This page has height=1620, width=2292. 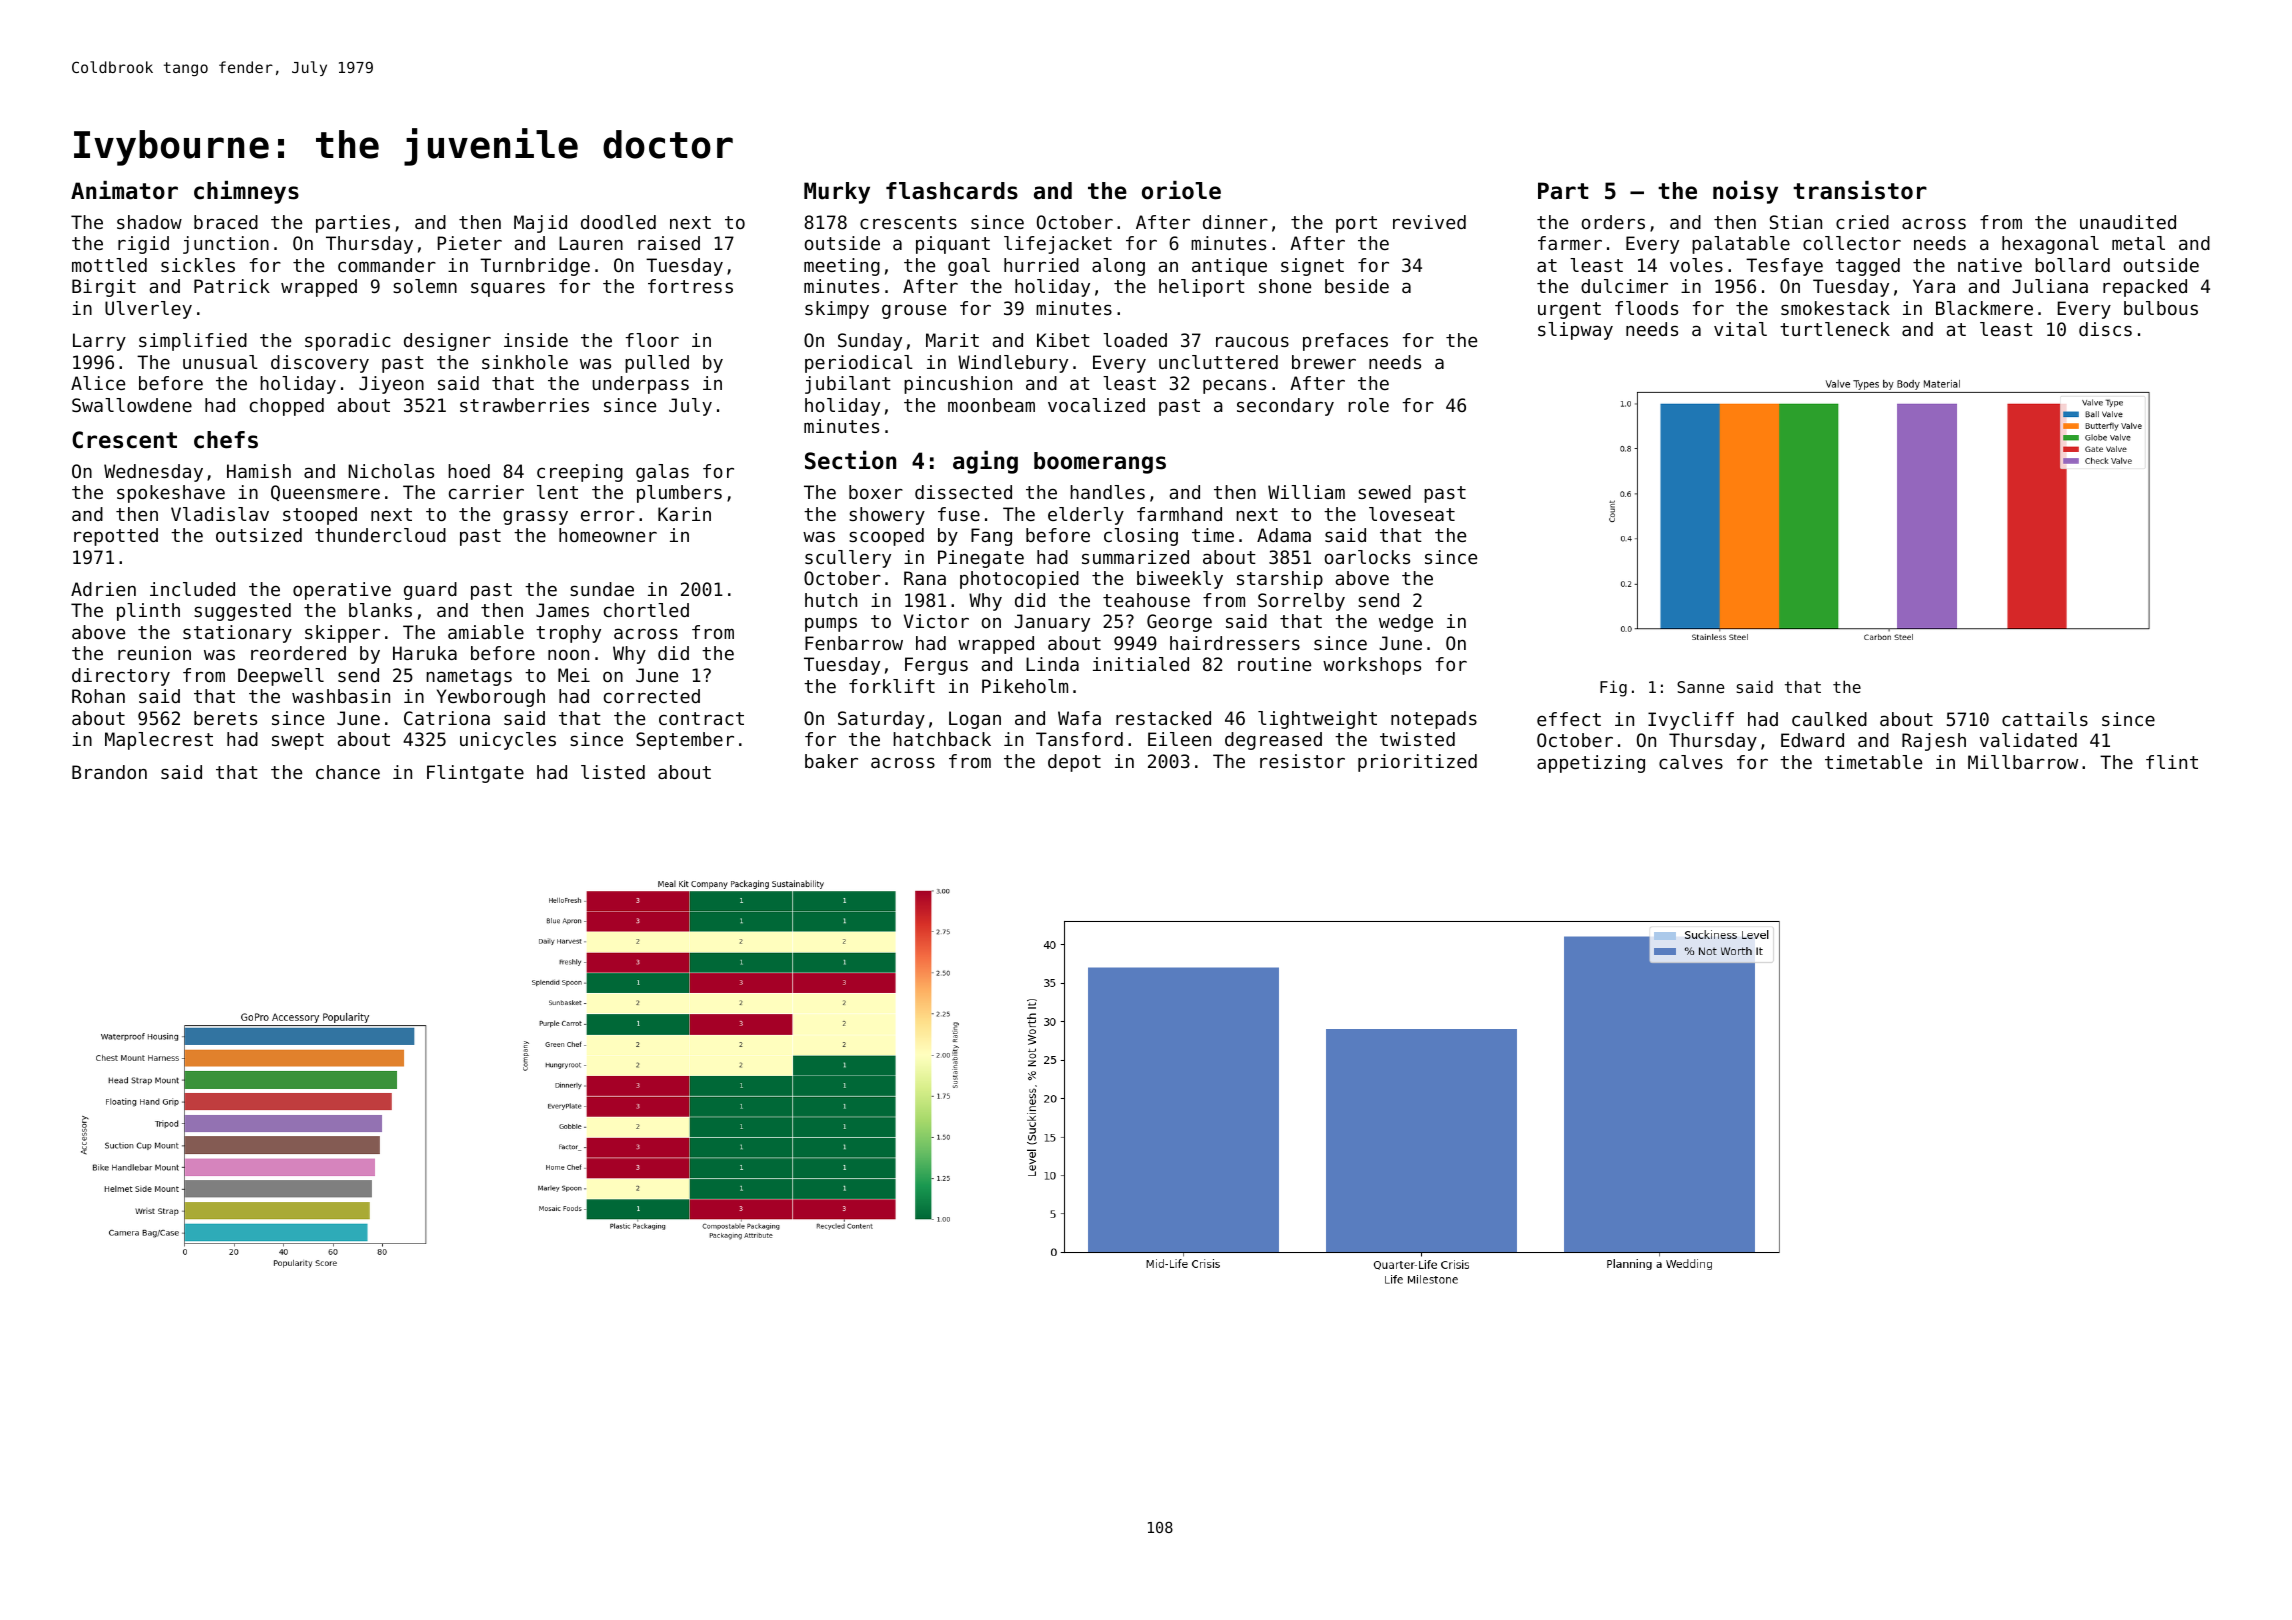 What do you see at coordinates (99, 342) in the page?
I see `Larry` at bounding box center [99, 342].
